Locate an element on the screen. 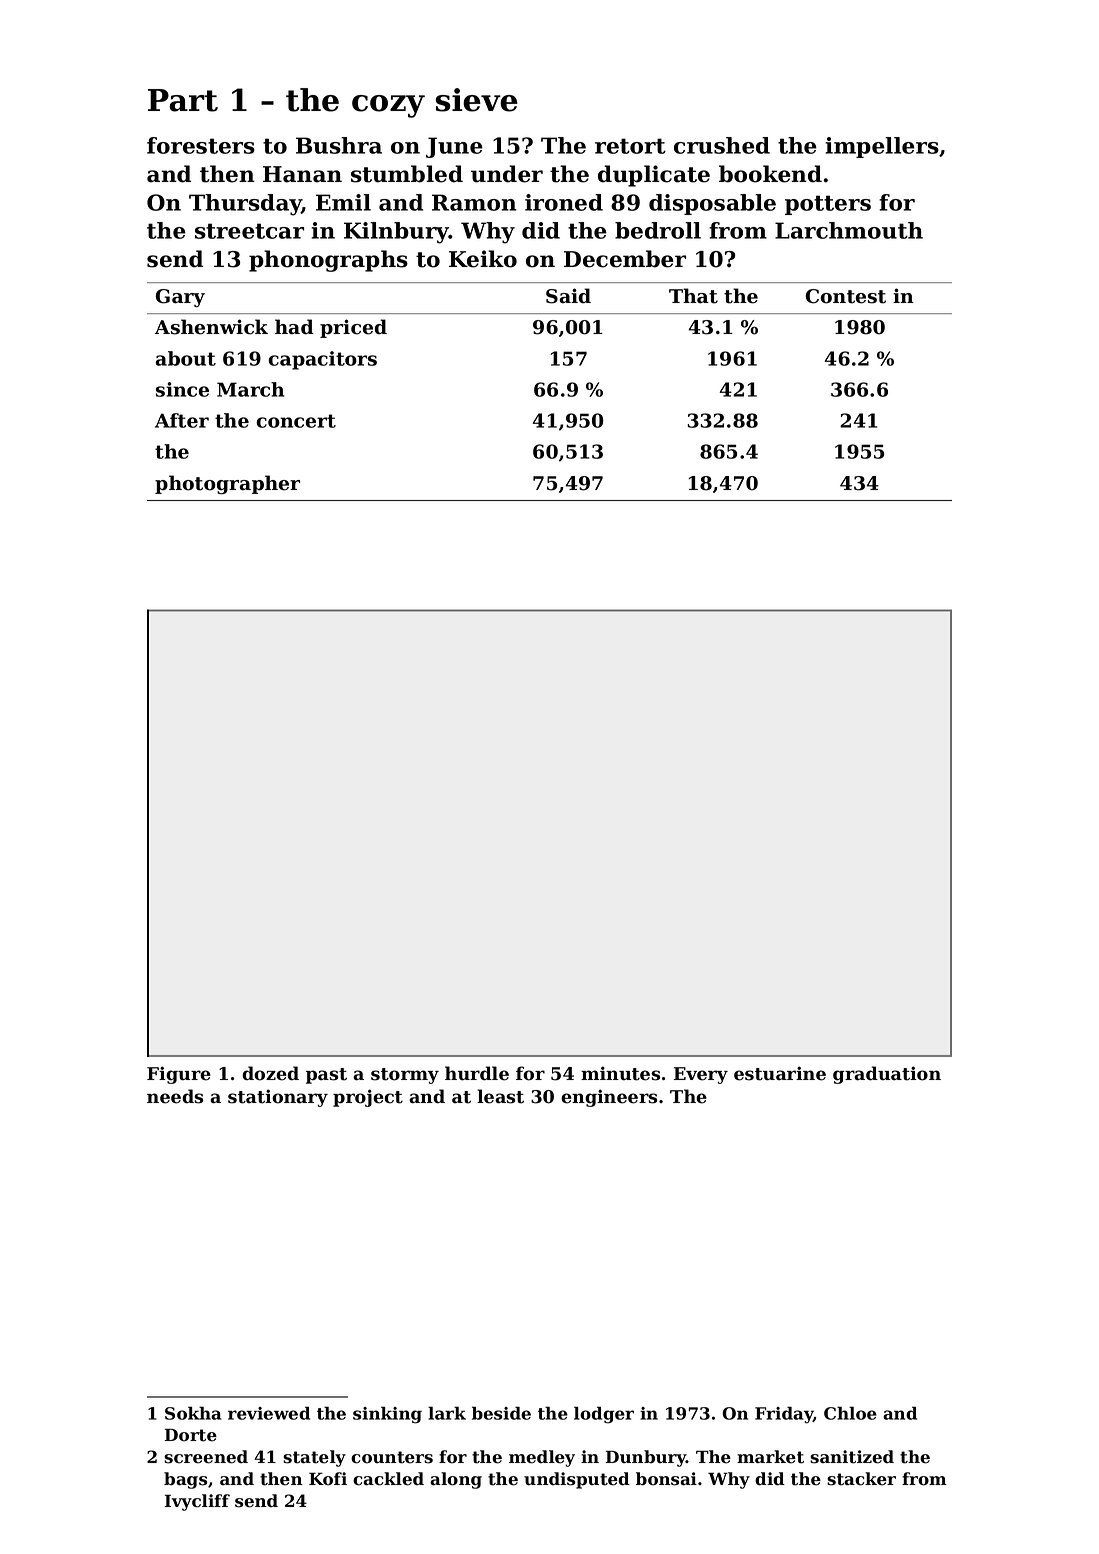  sieve is located at coordinates (477, 100).
